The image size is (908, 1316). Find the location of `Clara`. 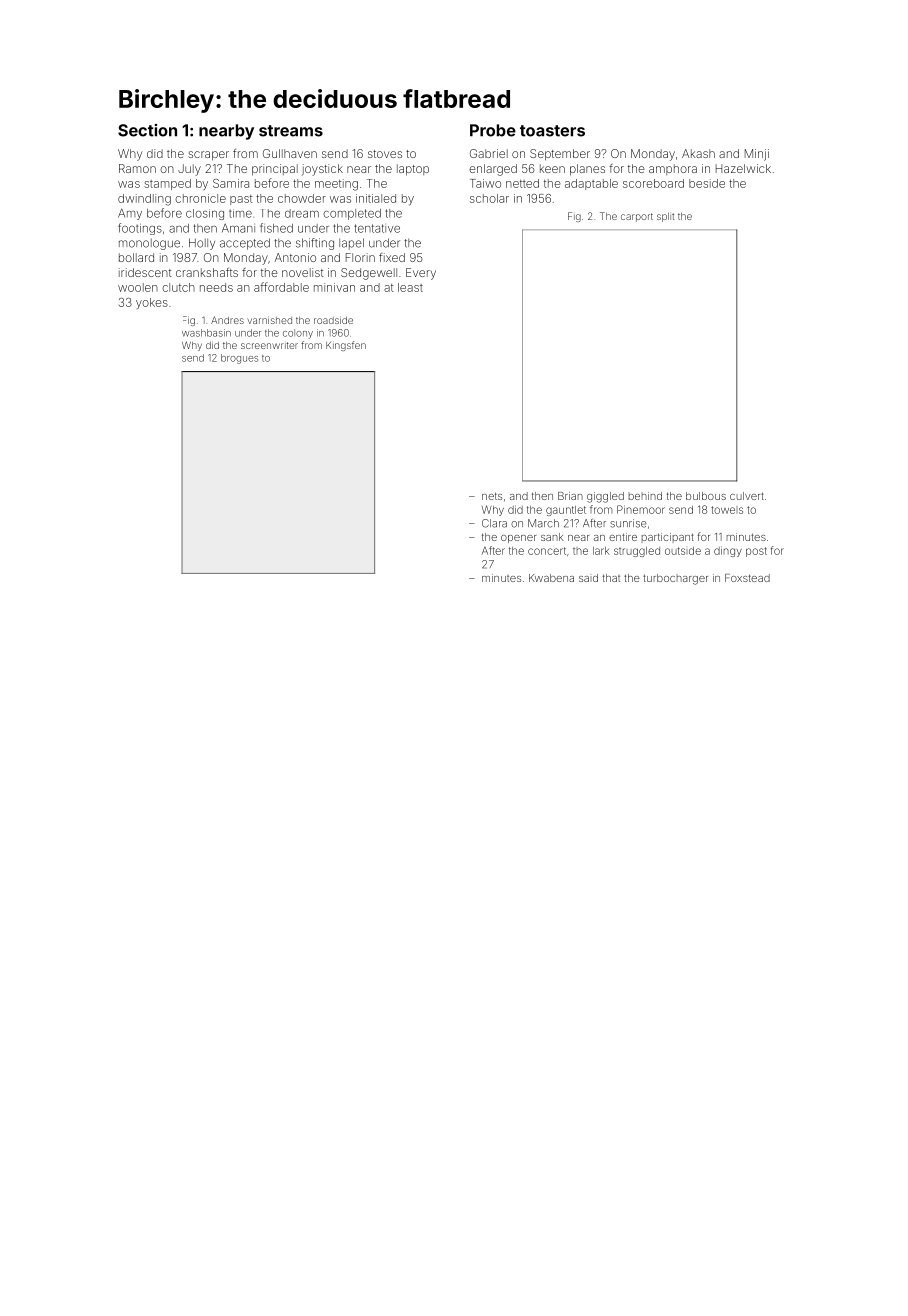

Clara is located at coordinates (494, 523).
